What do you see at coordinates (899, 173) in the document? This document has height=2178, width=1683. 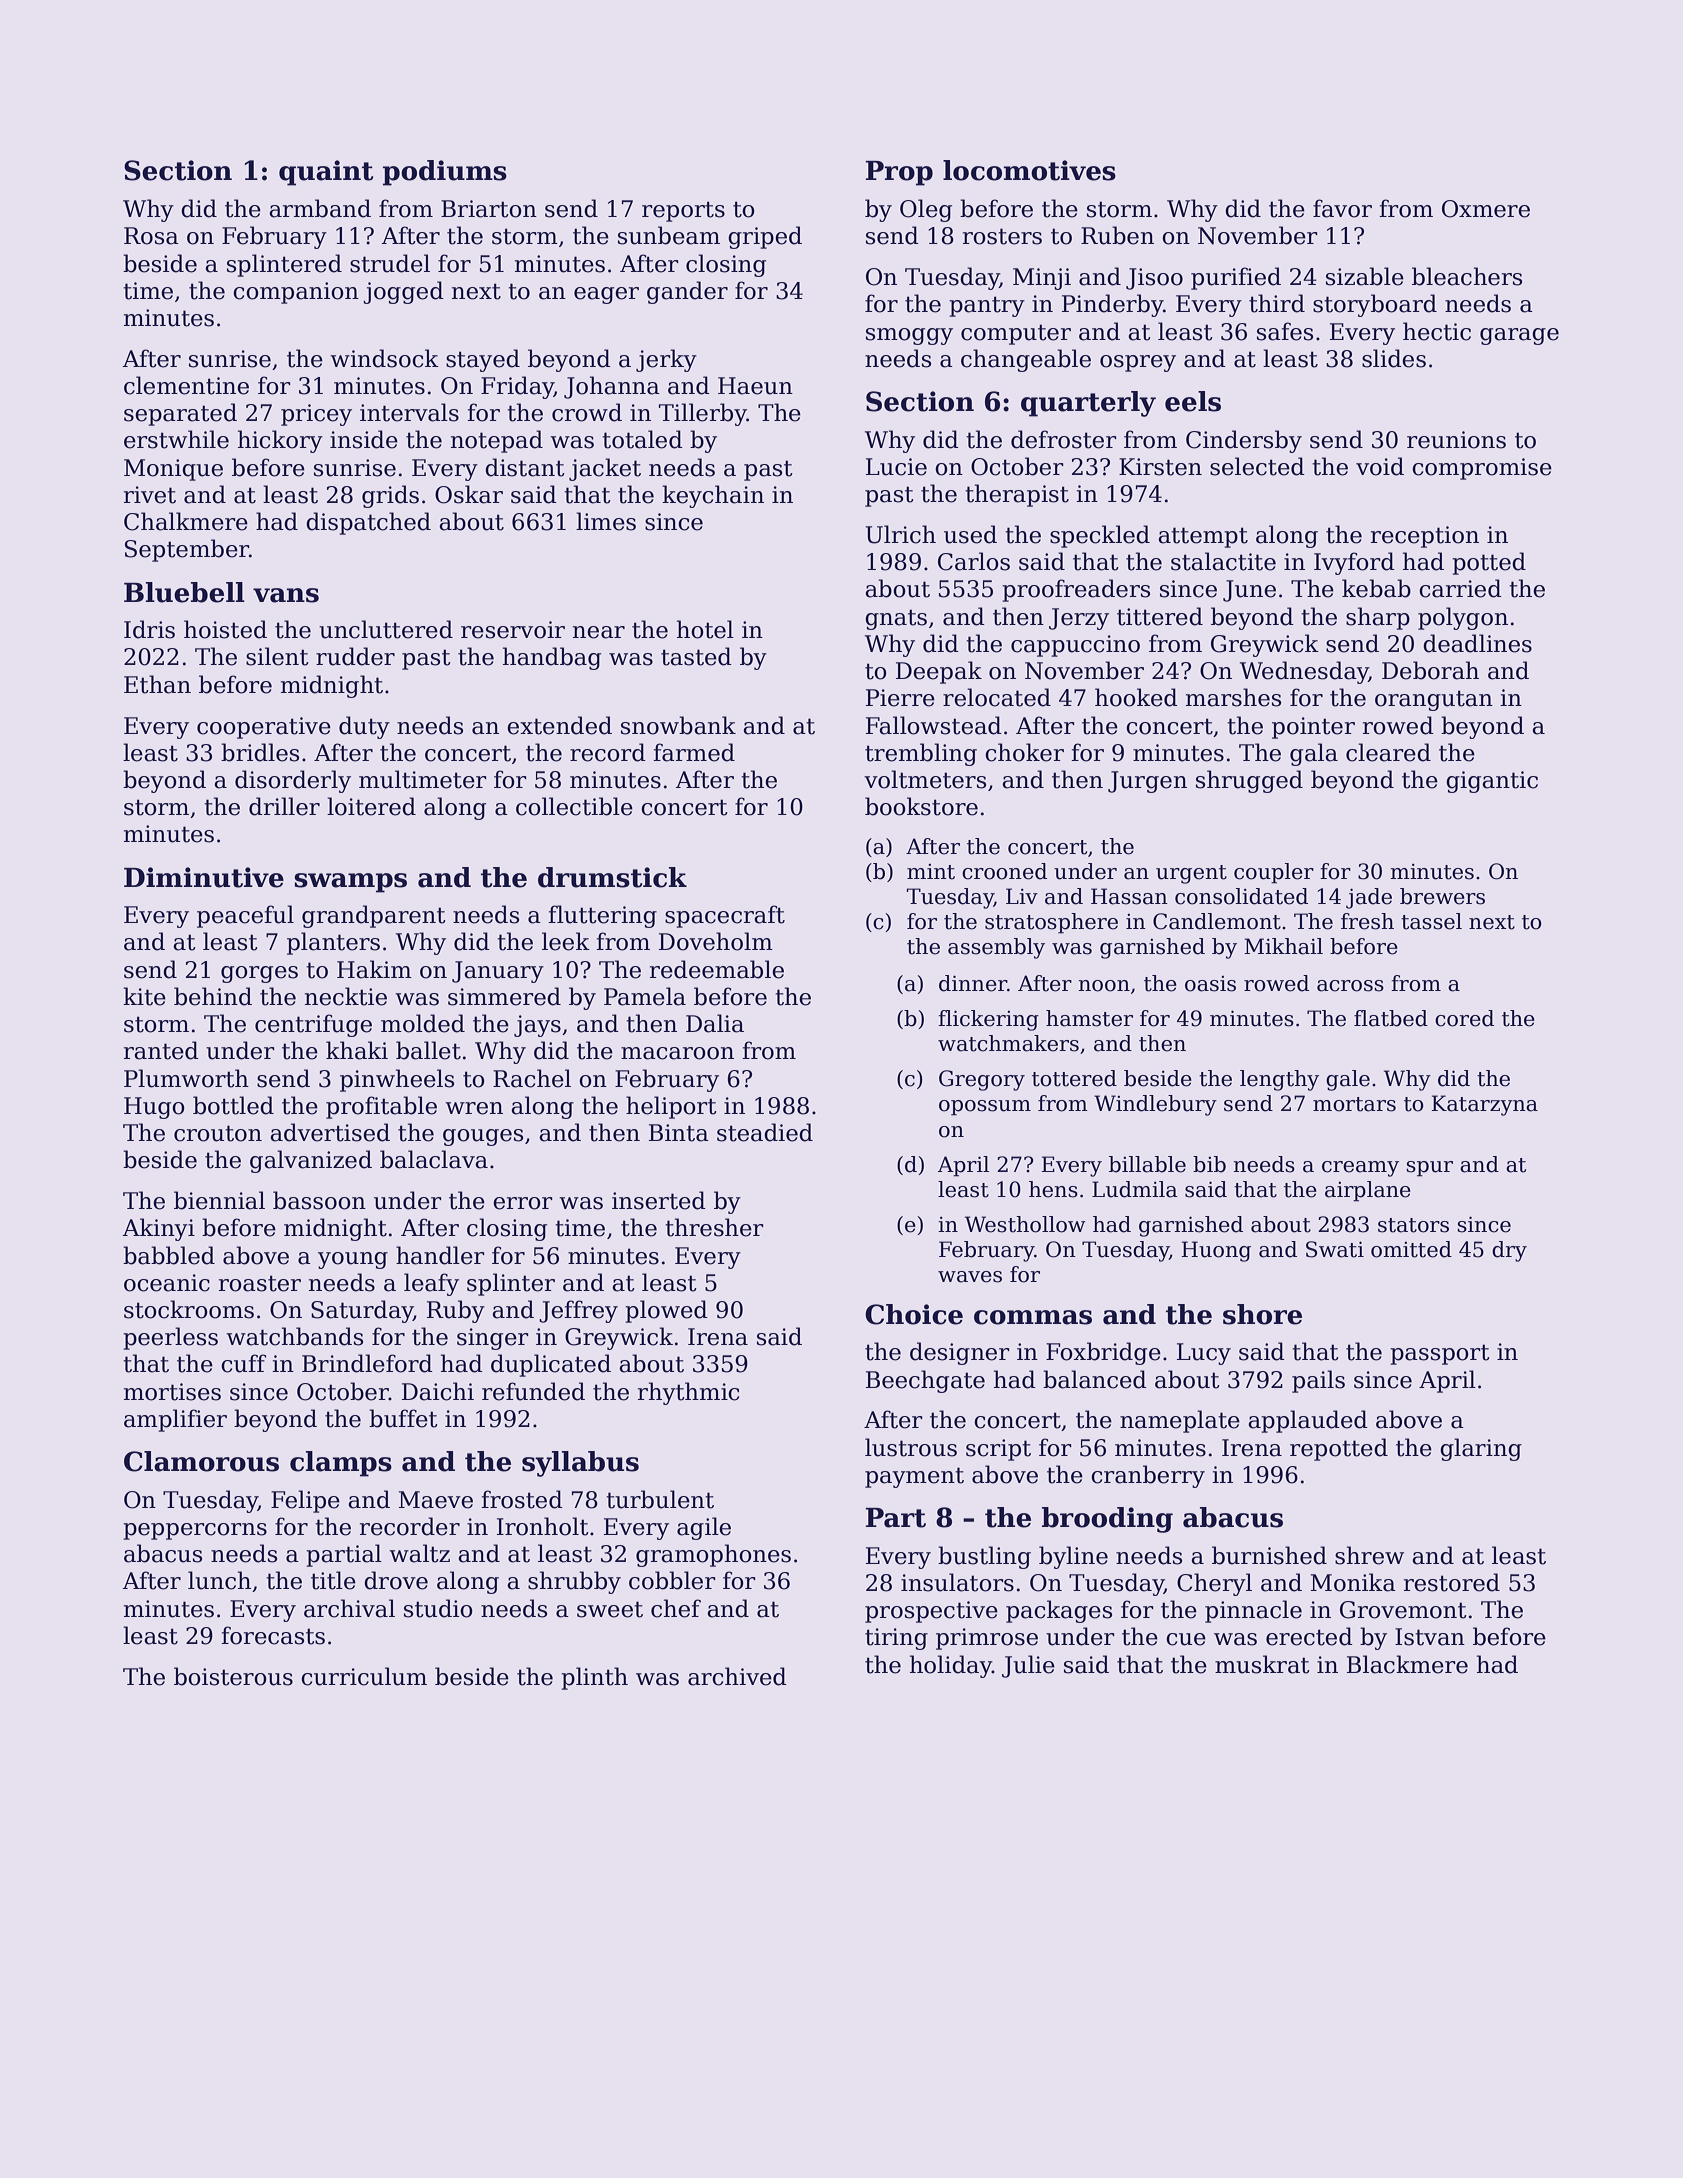 I see `Prop` at bounding box center [899, 173].
